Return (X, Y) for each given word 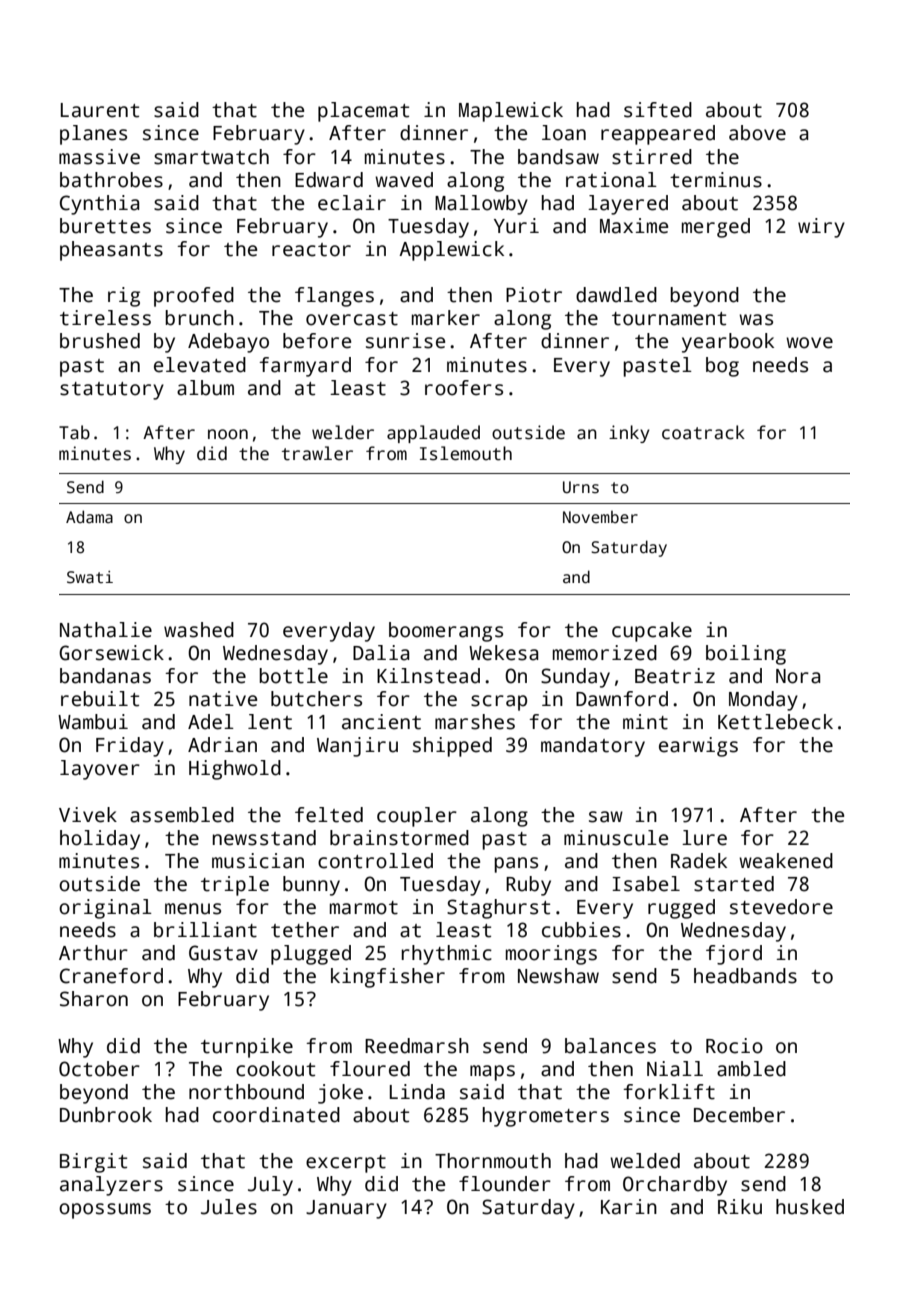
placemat (363, 112)
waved (404, 180)
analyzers (111, 1186)
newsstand (264, 838)
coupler (417, 817)
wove (809, 343)
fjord (734, 955)
